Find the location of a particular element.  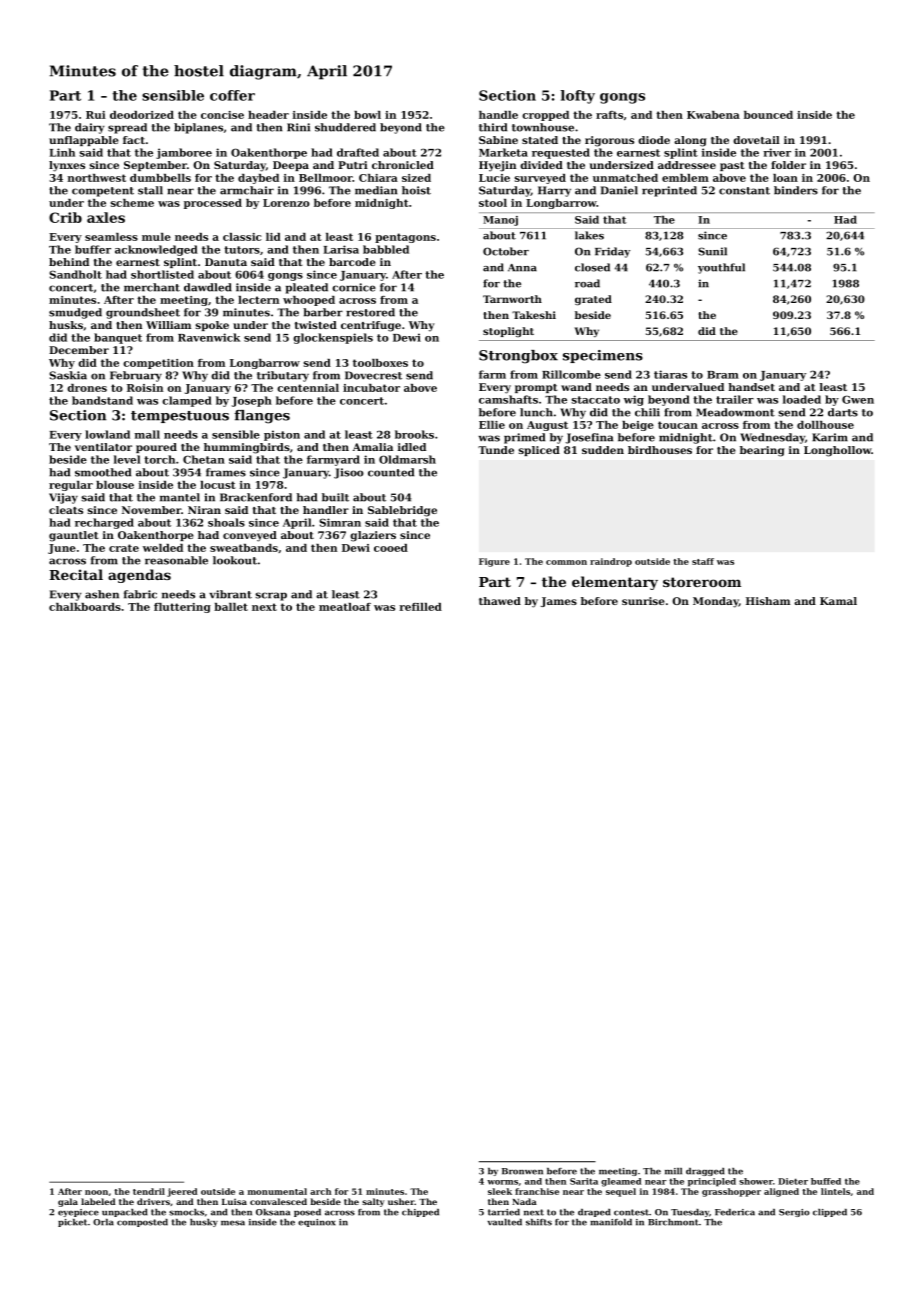

dumbbells is located at coordinates (160, 178).
